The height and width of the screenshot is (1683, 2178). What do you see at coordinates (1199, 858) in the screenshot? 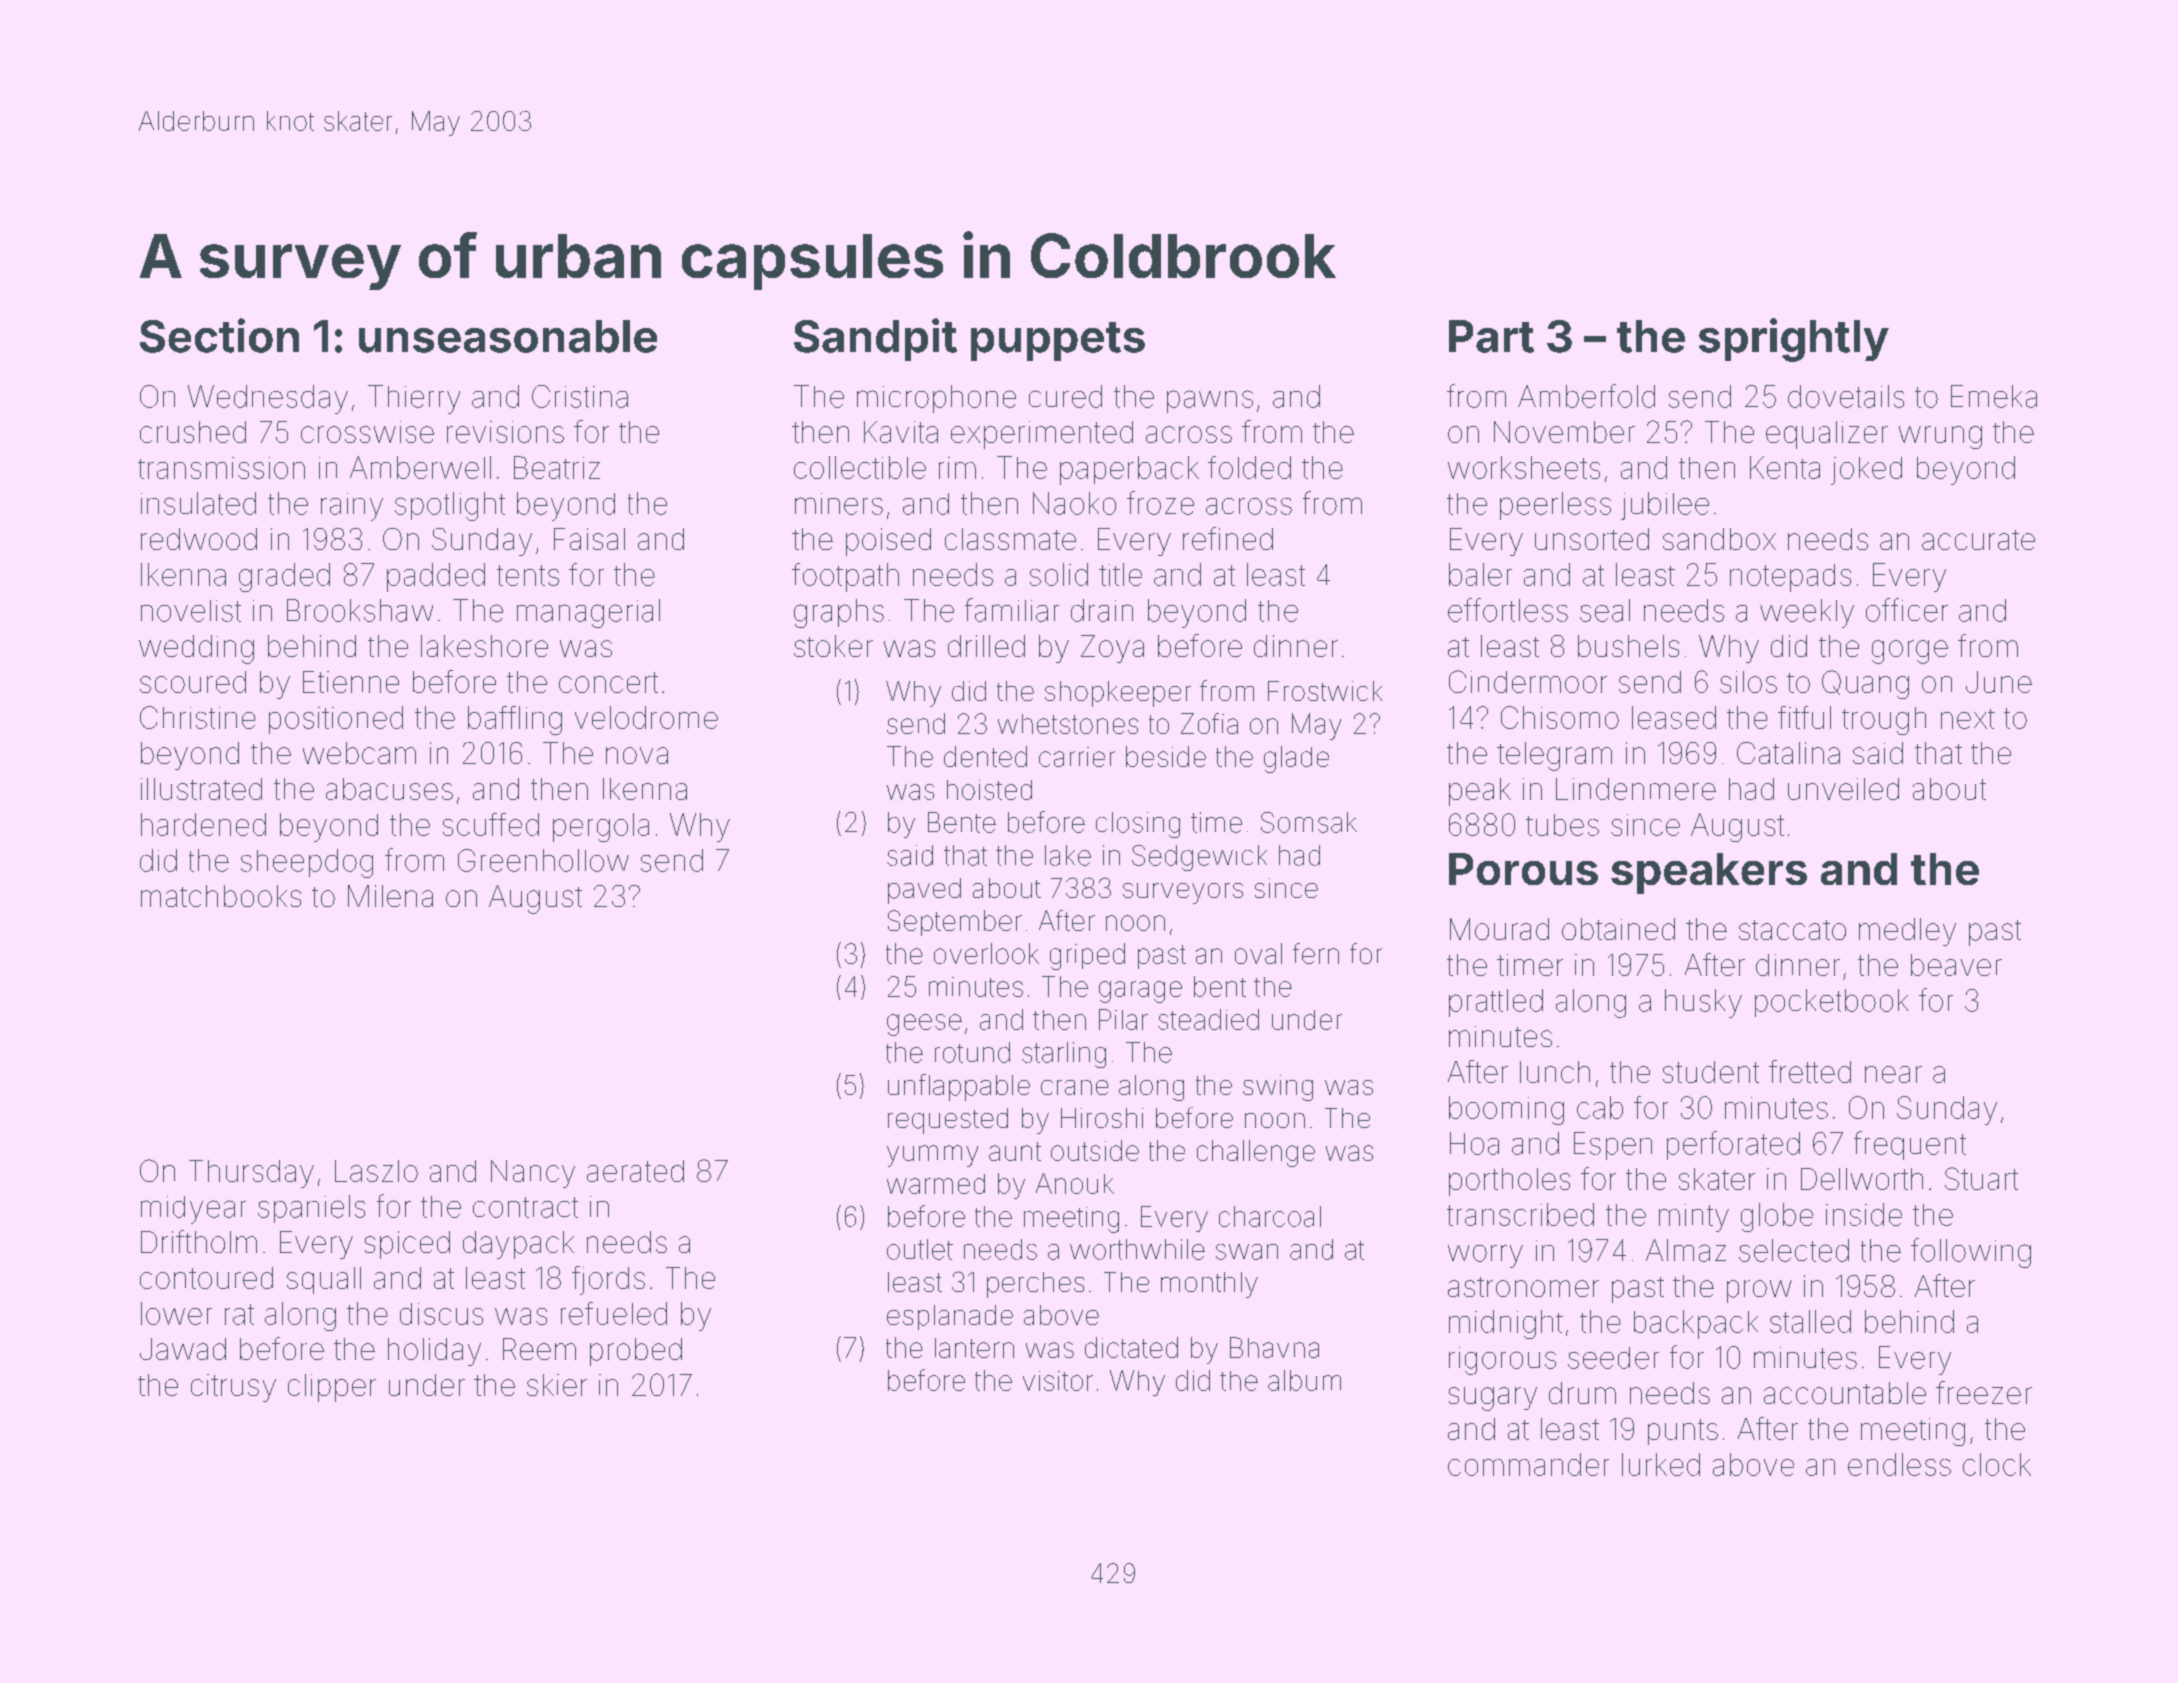
I see `Sedgewick` at bounding box center [1199, 858].
